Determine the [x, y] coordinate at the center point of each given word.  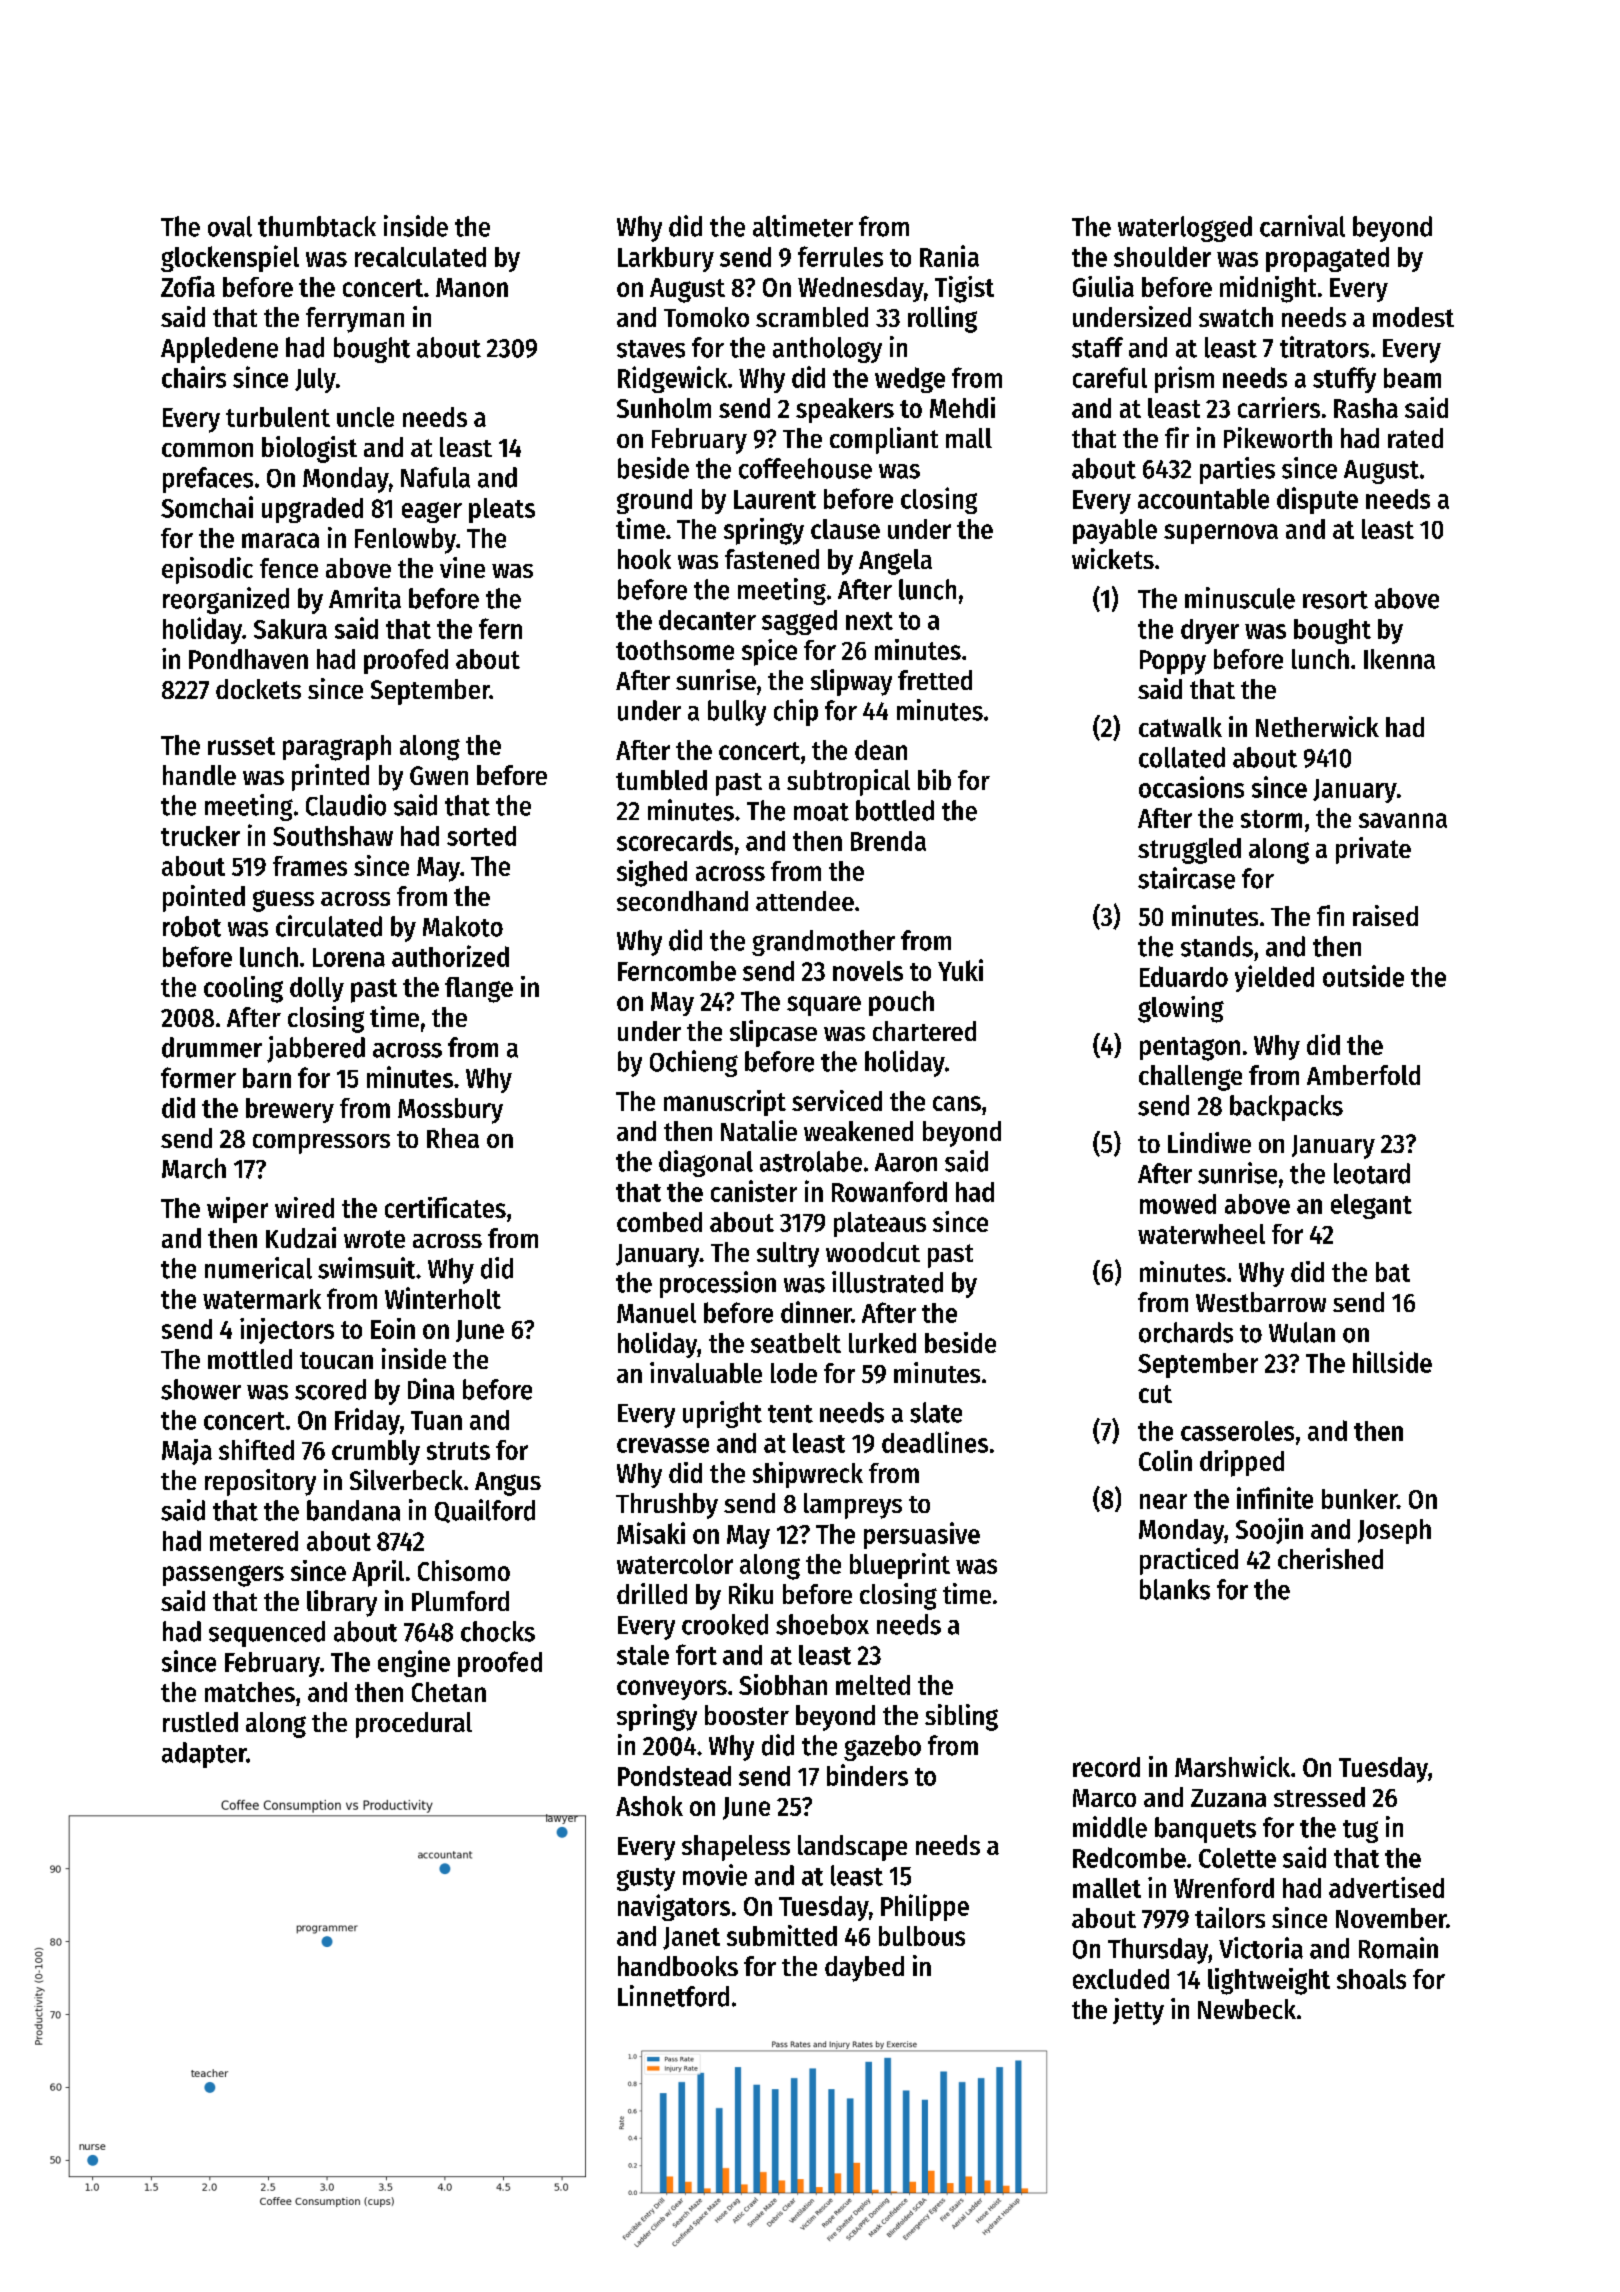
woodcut [873, 1252]
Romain [1398, 1948]
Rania [949, 256]
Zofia [188, 286]
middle [1110, 1827]
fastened [772, 559]
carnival [1302, 226]
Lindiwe [1209, 1142]
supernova [1221, 534]
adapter [204, 1755]
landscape [852, 1848]
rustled [200, 1722]
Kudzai [301, 1237]
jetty [1138, 2011]
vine [462, 567]
